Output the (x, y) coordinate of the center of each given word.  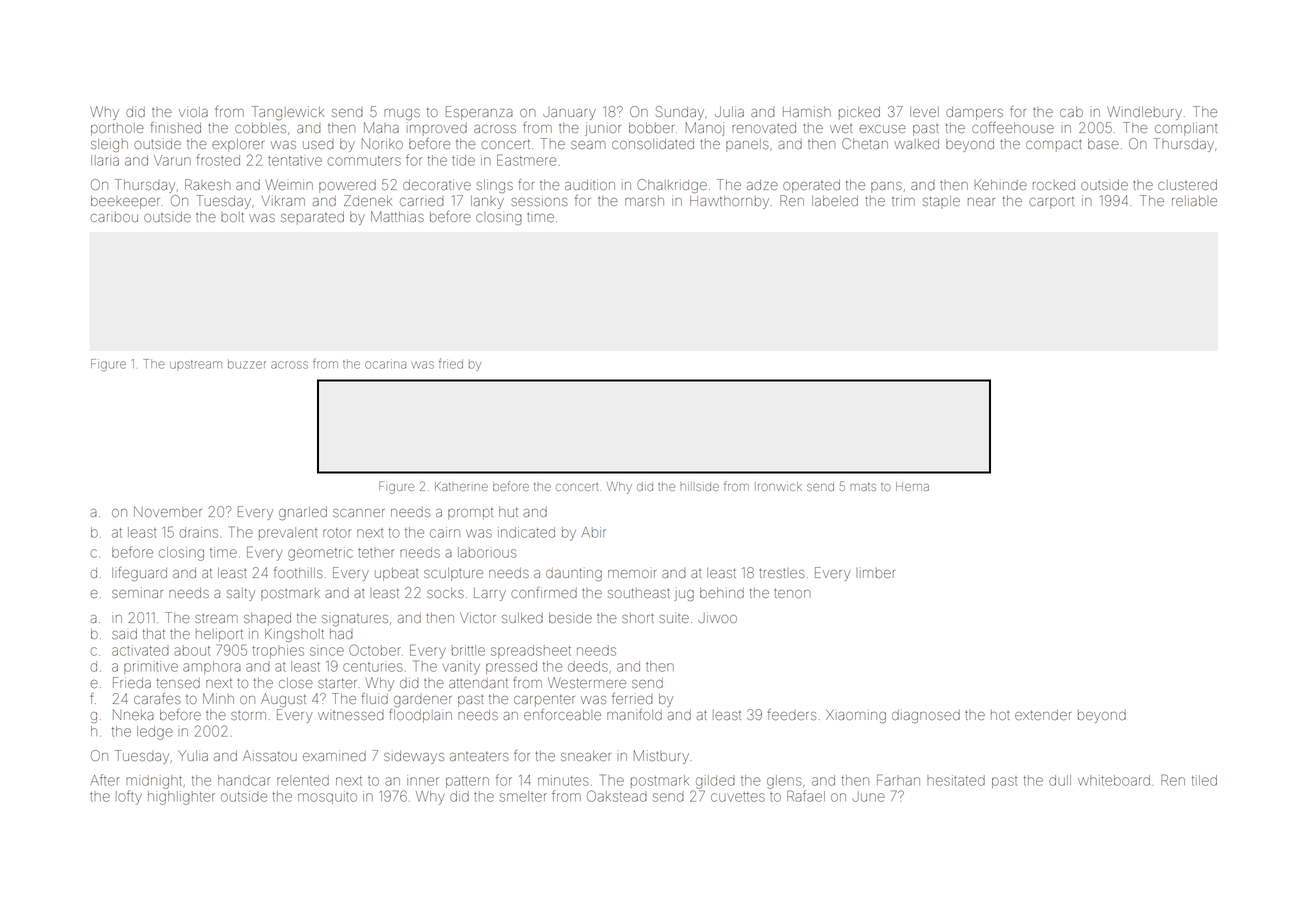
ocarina (385, 365)
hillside (699, 486)
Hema (912, 486)
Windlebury (1144, 113)
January (569, 114)
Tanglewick (288, 113)
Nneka (133, 714)
